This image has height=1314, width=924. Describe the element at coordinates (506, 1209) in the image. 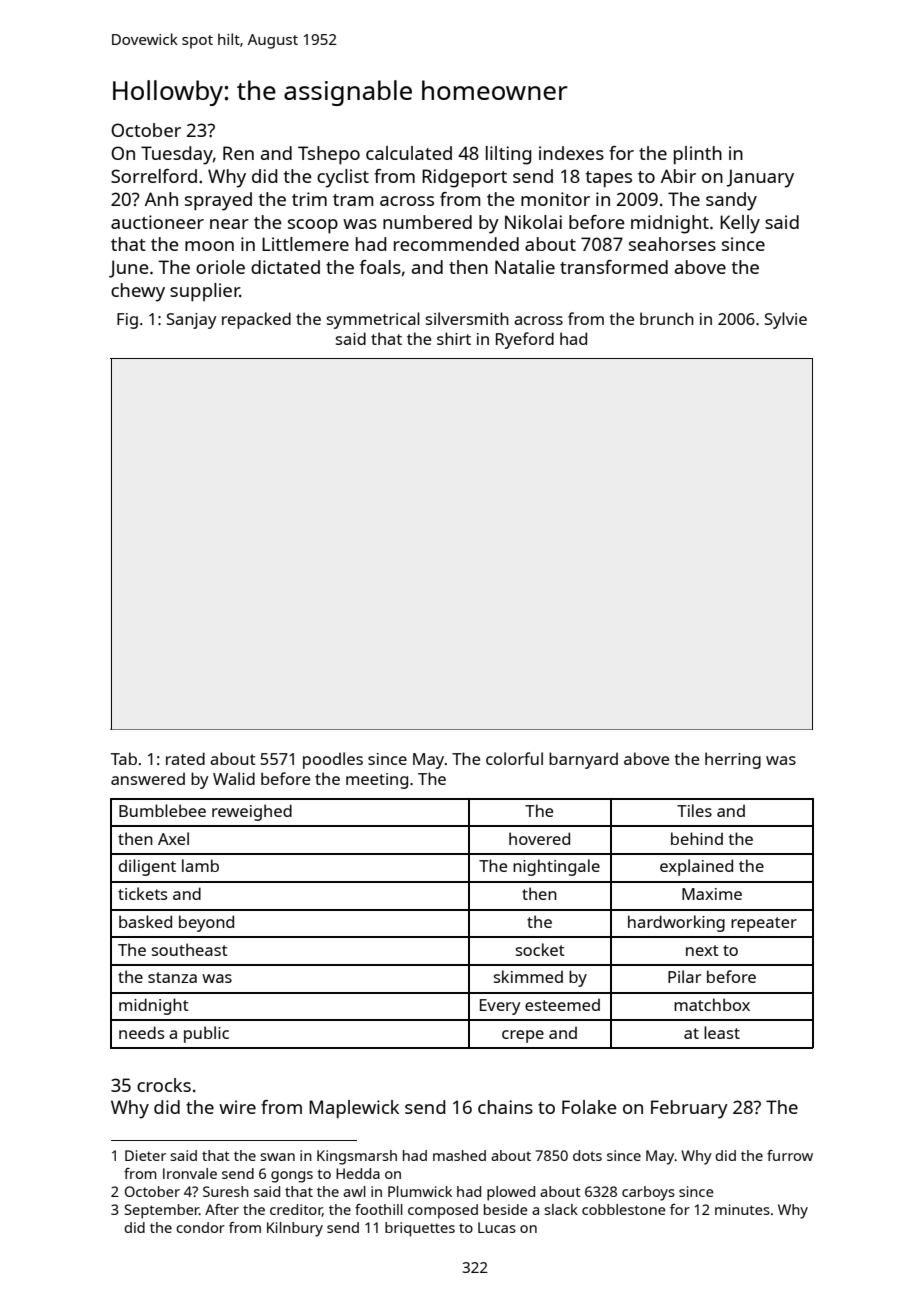

I see `beside` at that location.
